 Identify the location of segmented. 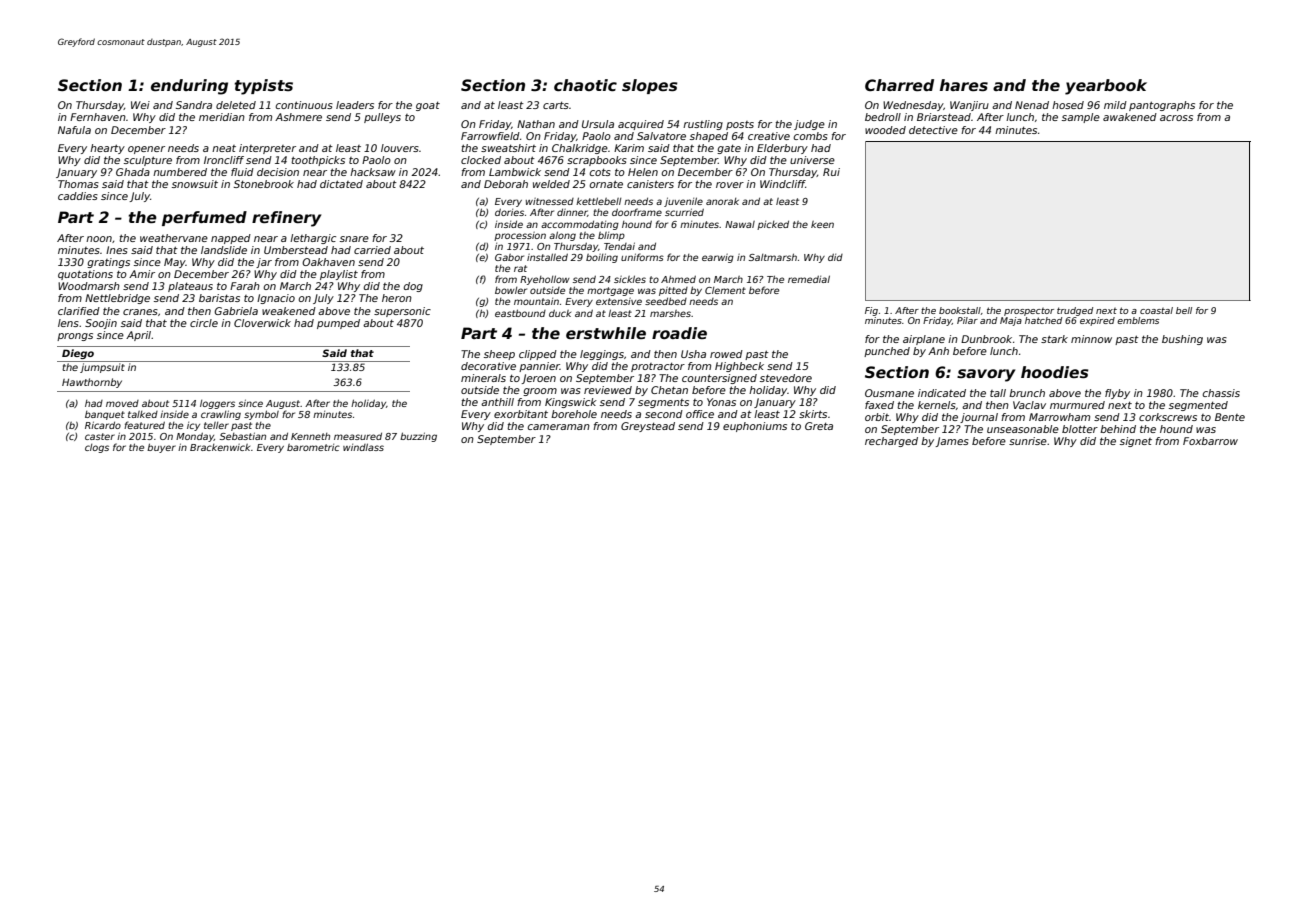
(1198, 406).
